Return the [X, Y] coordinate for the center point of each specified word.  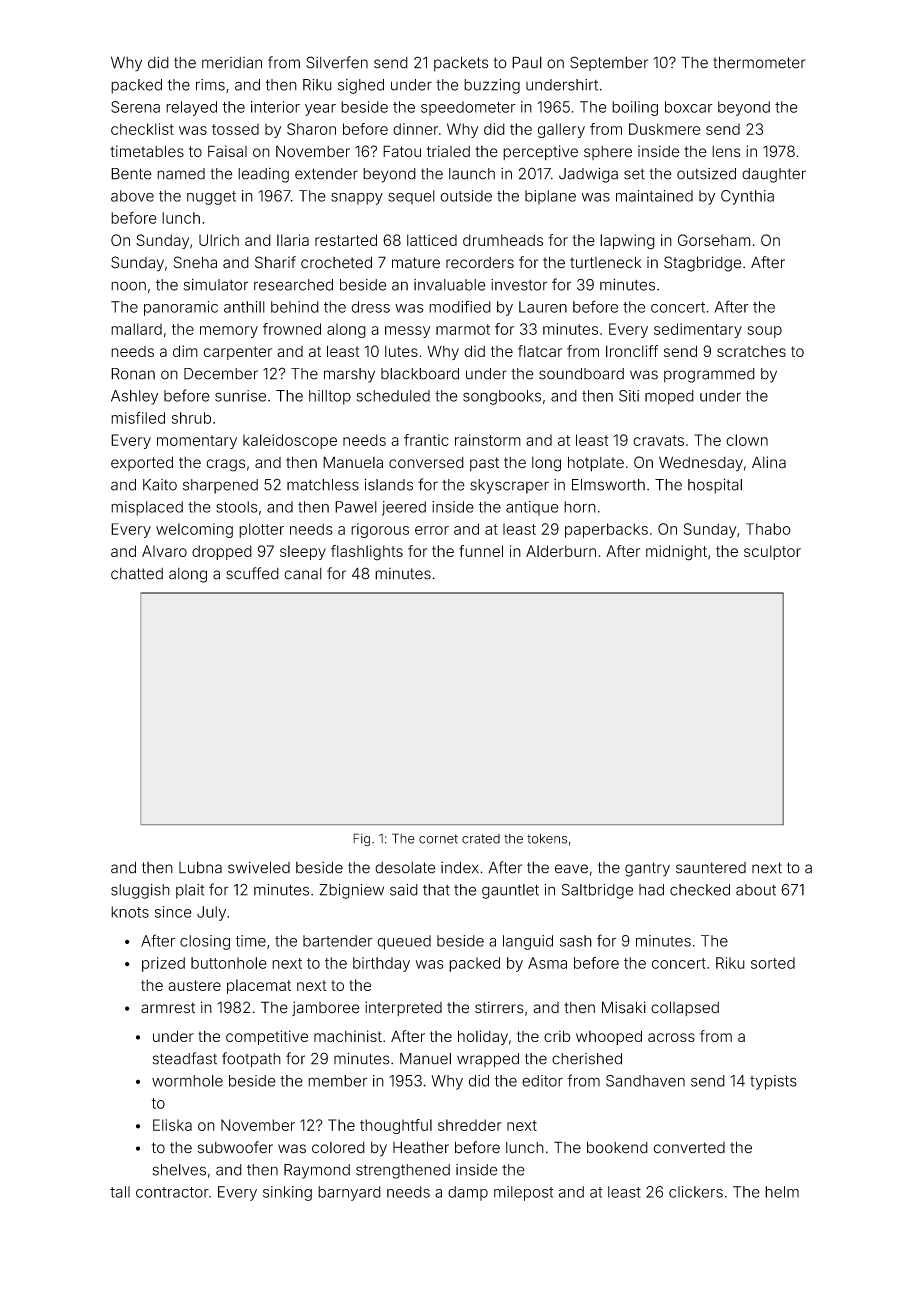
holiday [483, 1037]
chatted [137, 574]
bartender [338, 941]
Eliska [172, 1125]
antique [532, 508]
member [337, 1081]
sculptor [772, 552]
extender [326, 174]
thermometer [759, 62]
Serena [135, 107]
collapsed [685, 1008]
